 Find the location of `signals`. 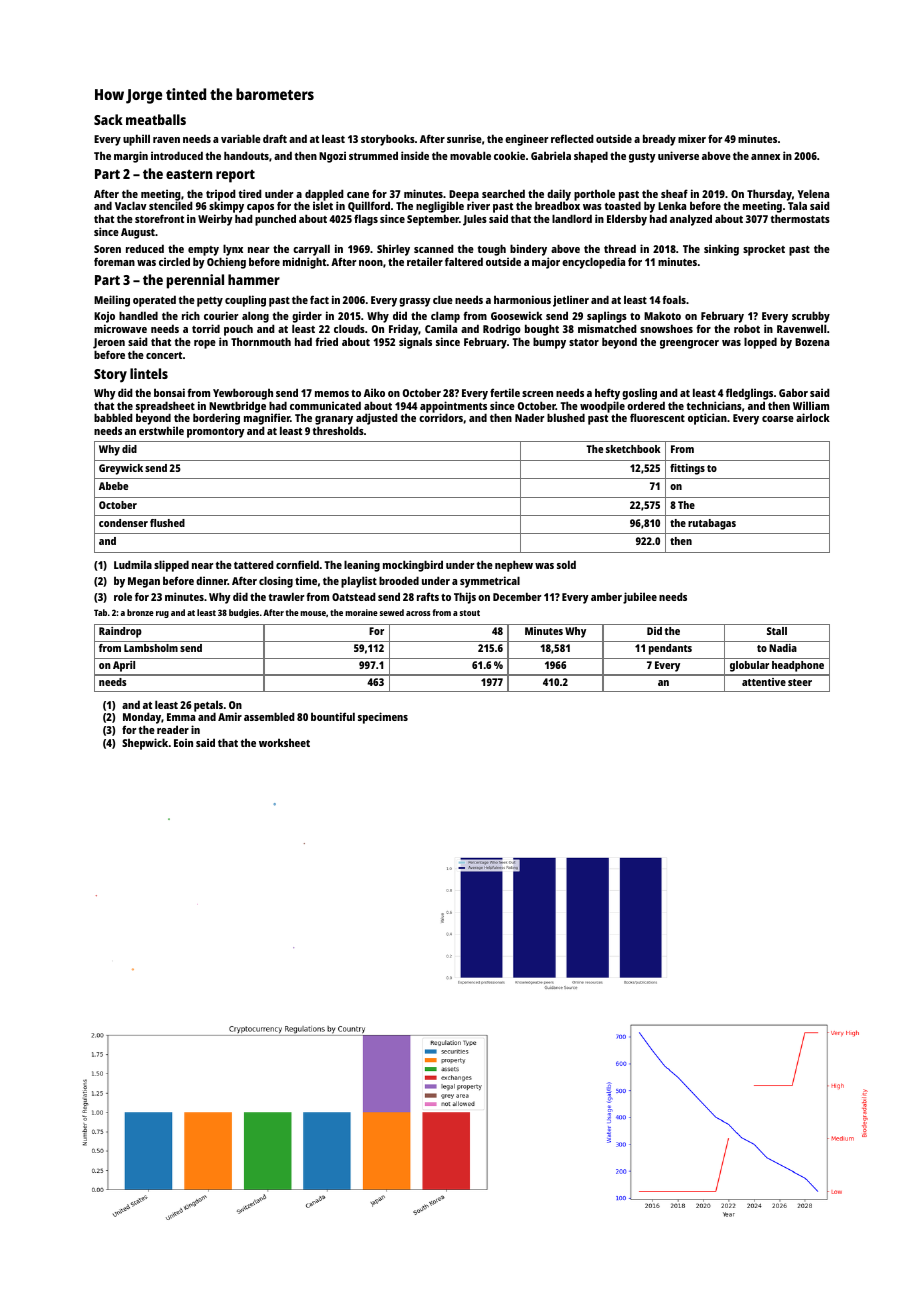

signals is located at coordinates (415, 343).
